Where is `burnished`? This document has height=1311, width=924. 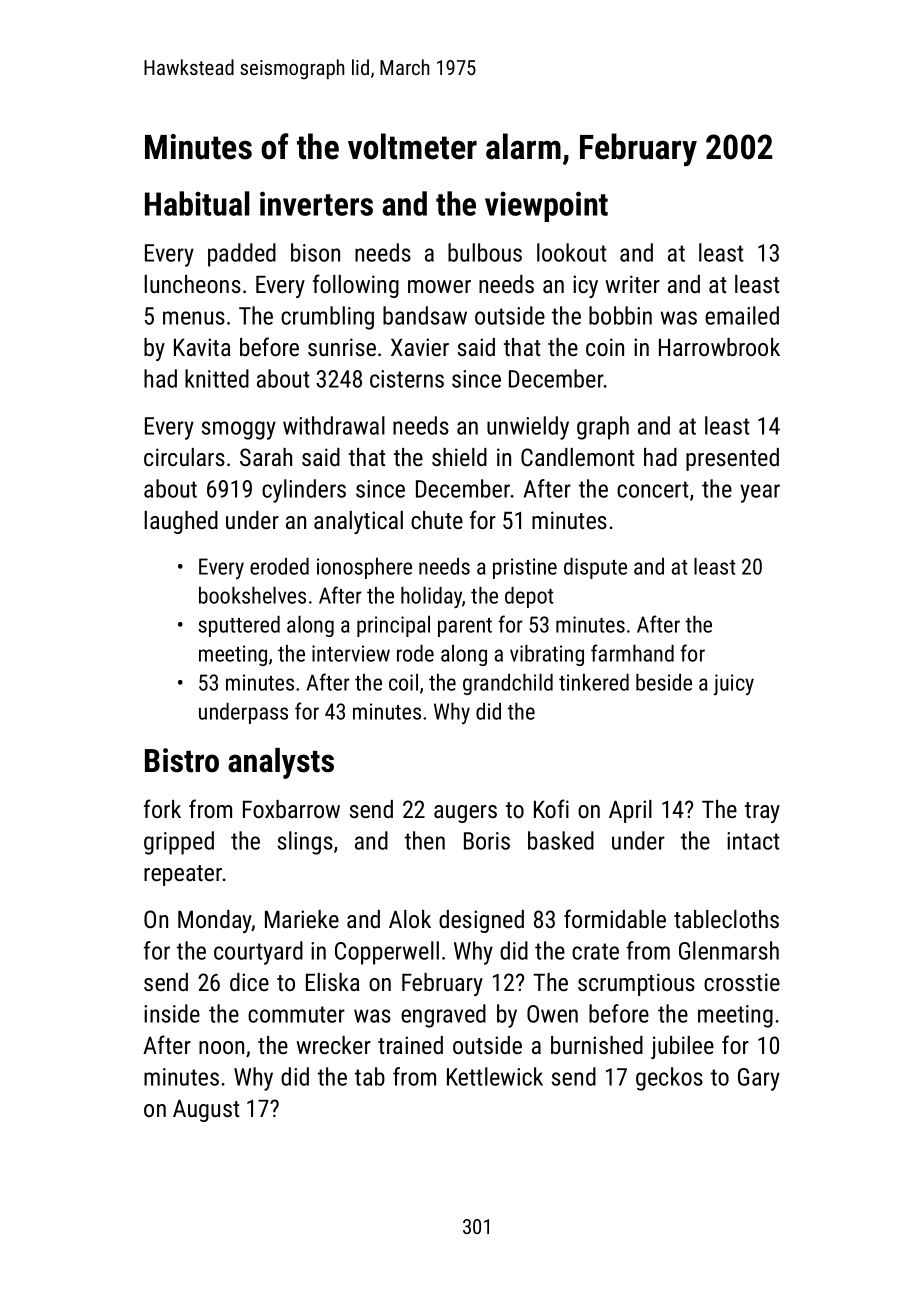 burnished is located at coordinates (597, 1045).
